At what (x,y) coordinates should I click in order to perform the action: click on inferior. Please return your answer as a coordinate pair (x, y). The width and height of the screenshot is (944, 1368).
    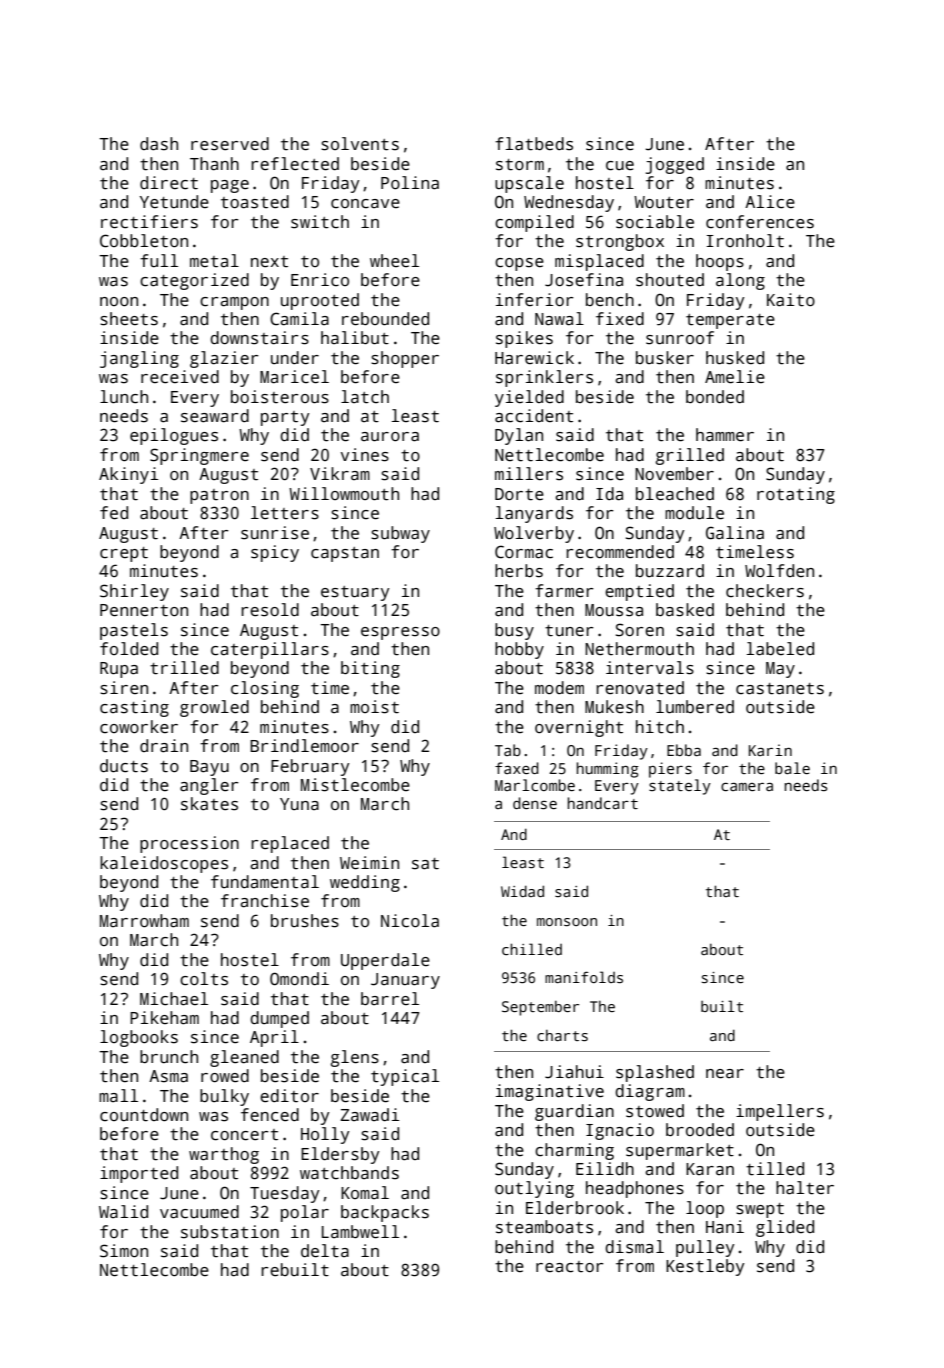
    Looking at the image, I should click on (535, 300).
